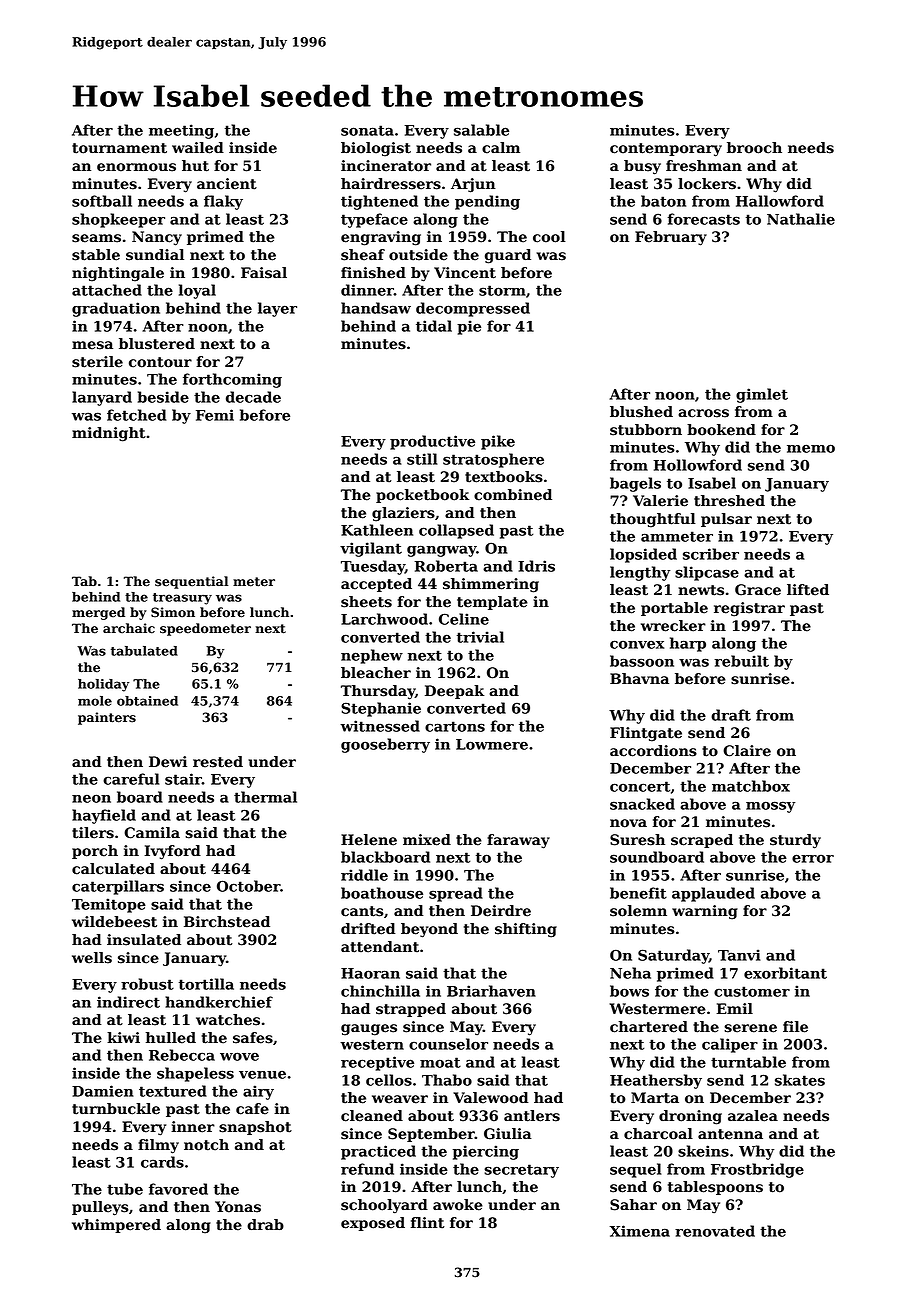 The height and width of the screenshot is (1316, 908). I want to click on midnight, so click(109, 434).
